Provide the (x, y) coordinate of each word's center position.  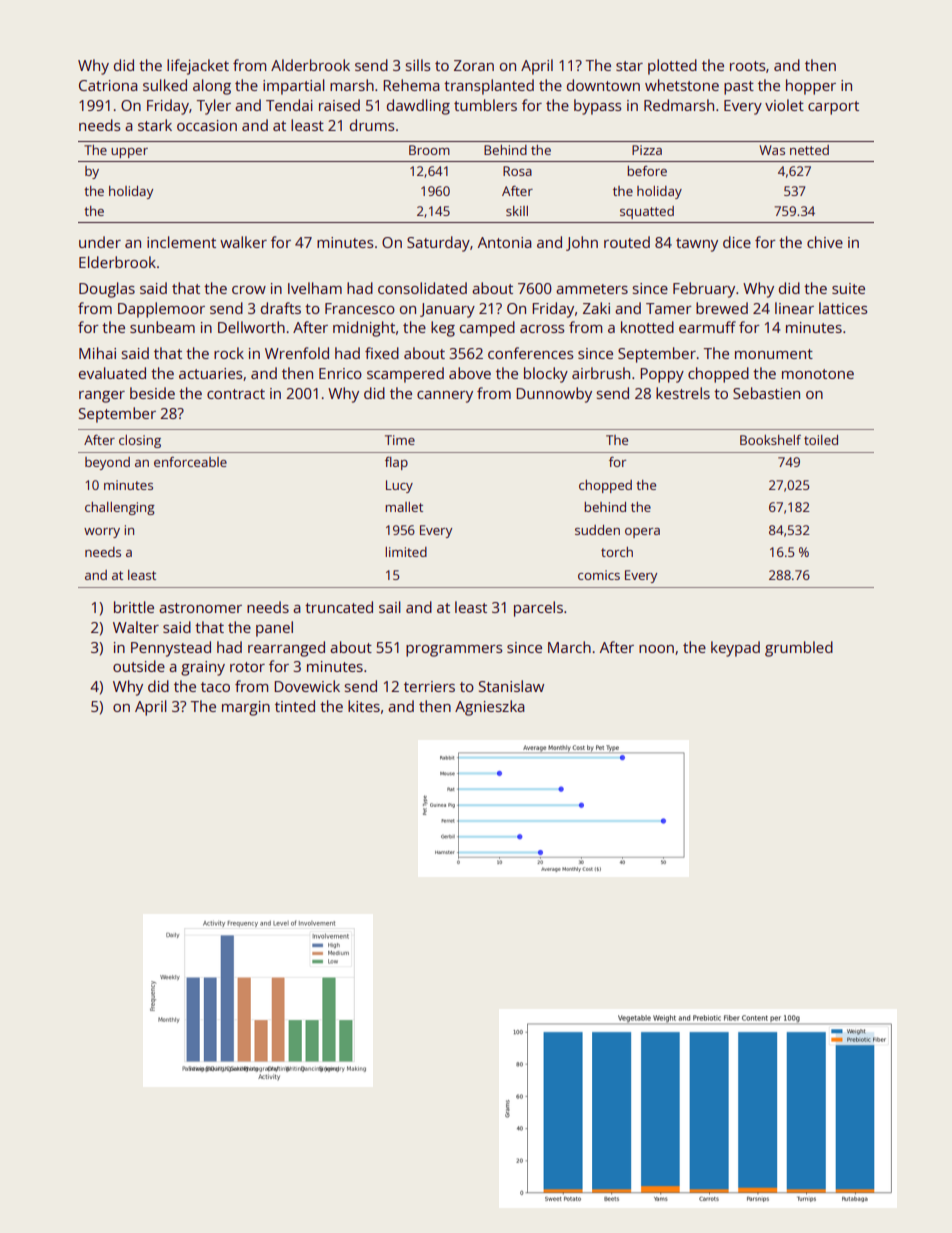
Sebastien (766, 393)
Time (400, 440)
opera (642, 533)
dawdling (418, 107)
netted (809, 150)
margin (246, 708)
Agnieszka (490, 708)
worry (102, 533)
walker (243, 242)
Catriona (108, 85)
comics (599, 575)
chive (825, 242)
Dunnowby (554, 395)
